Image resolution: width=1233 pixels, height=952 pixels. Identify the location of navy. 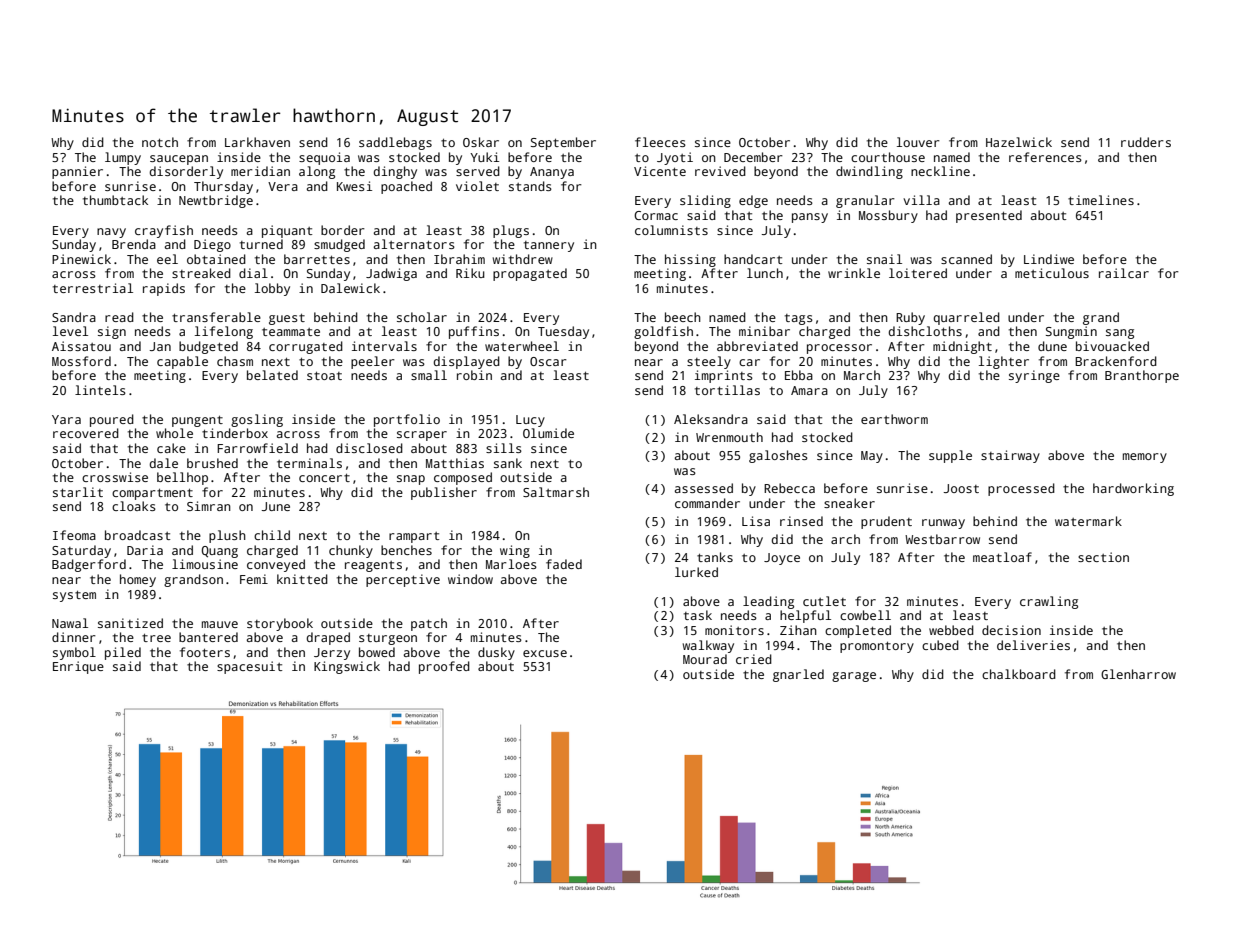
(111, 233).
